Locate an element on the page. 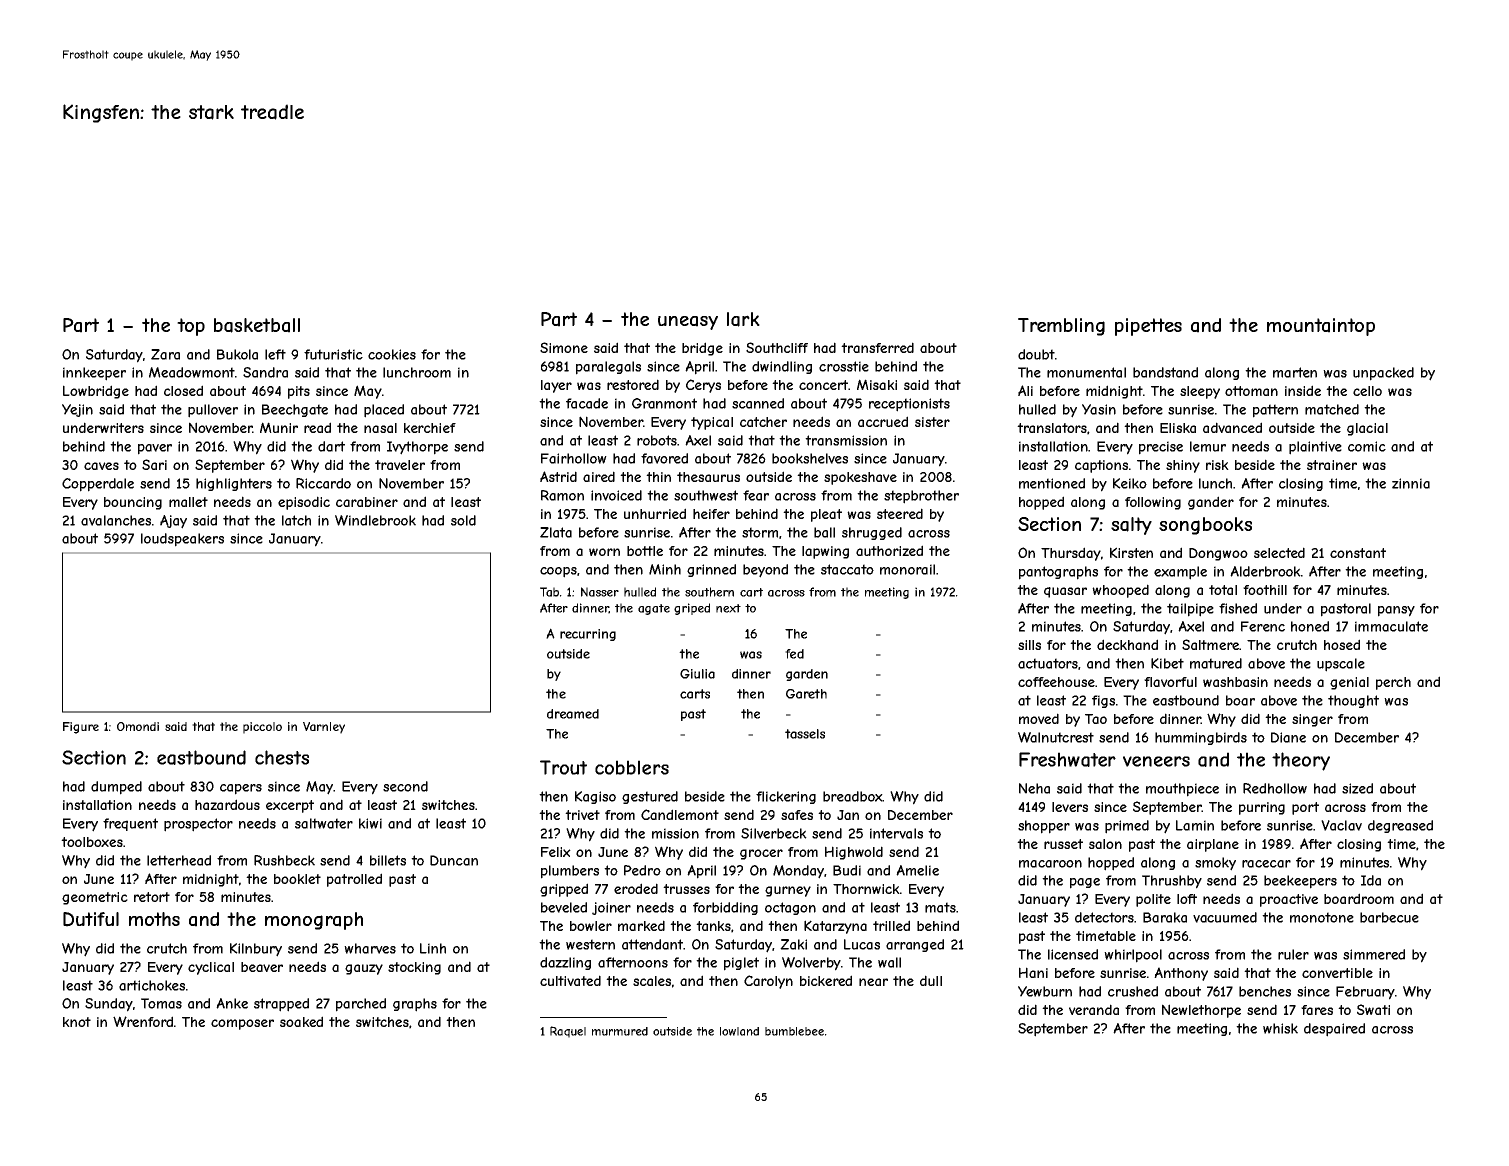  moths is located at coordinates (154, 919).
